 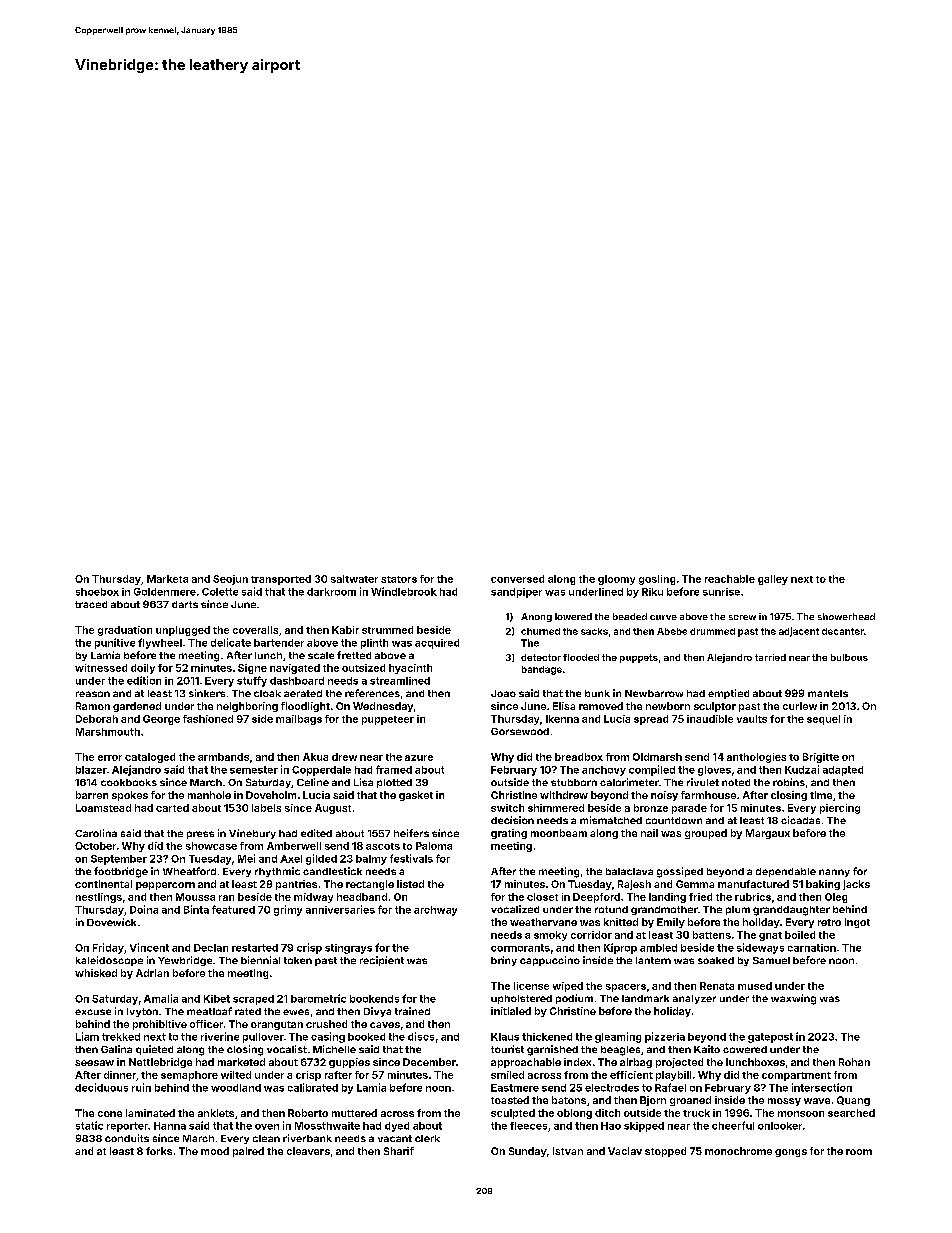 I want to click on Klaus, so click(x=505, y=1037).
